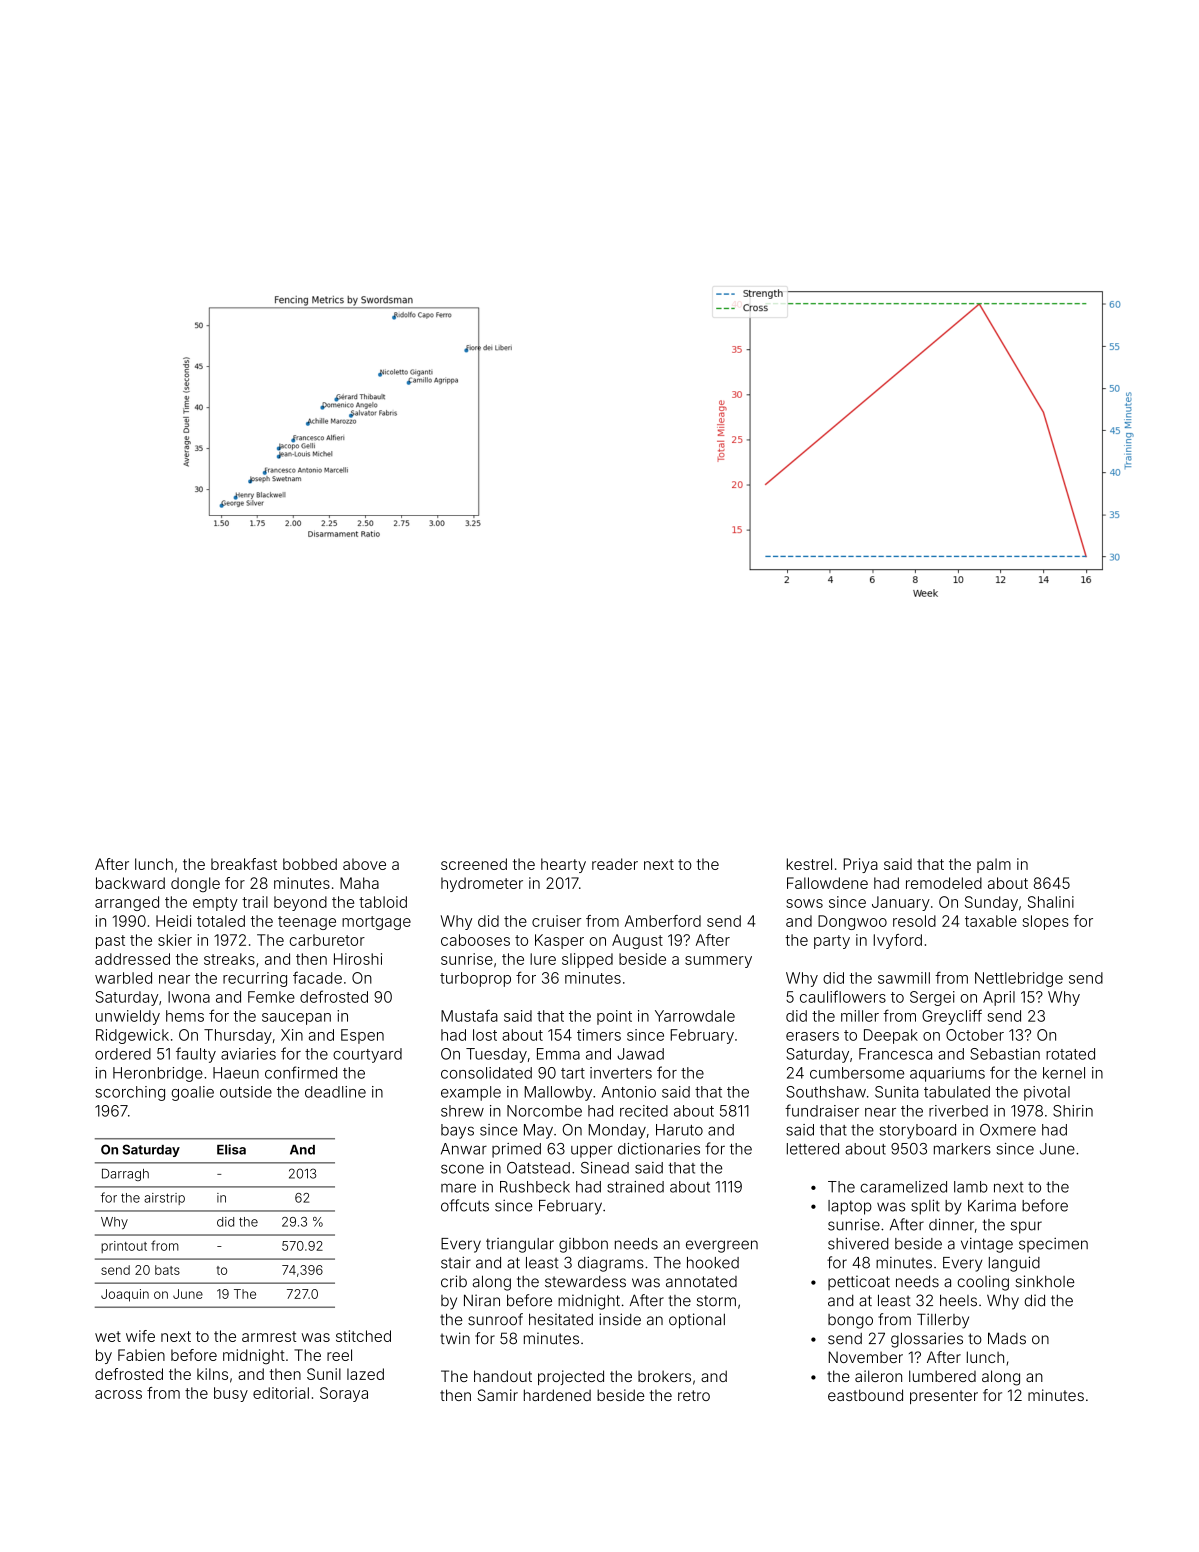  What do you see at coordinates (189, 997) in the screenshot?
I see `Iwona` at bounding box center [189, 997].
